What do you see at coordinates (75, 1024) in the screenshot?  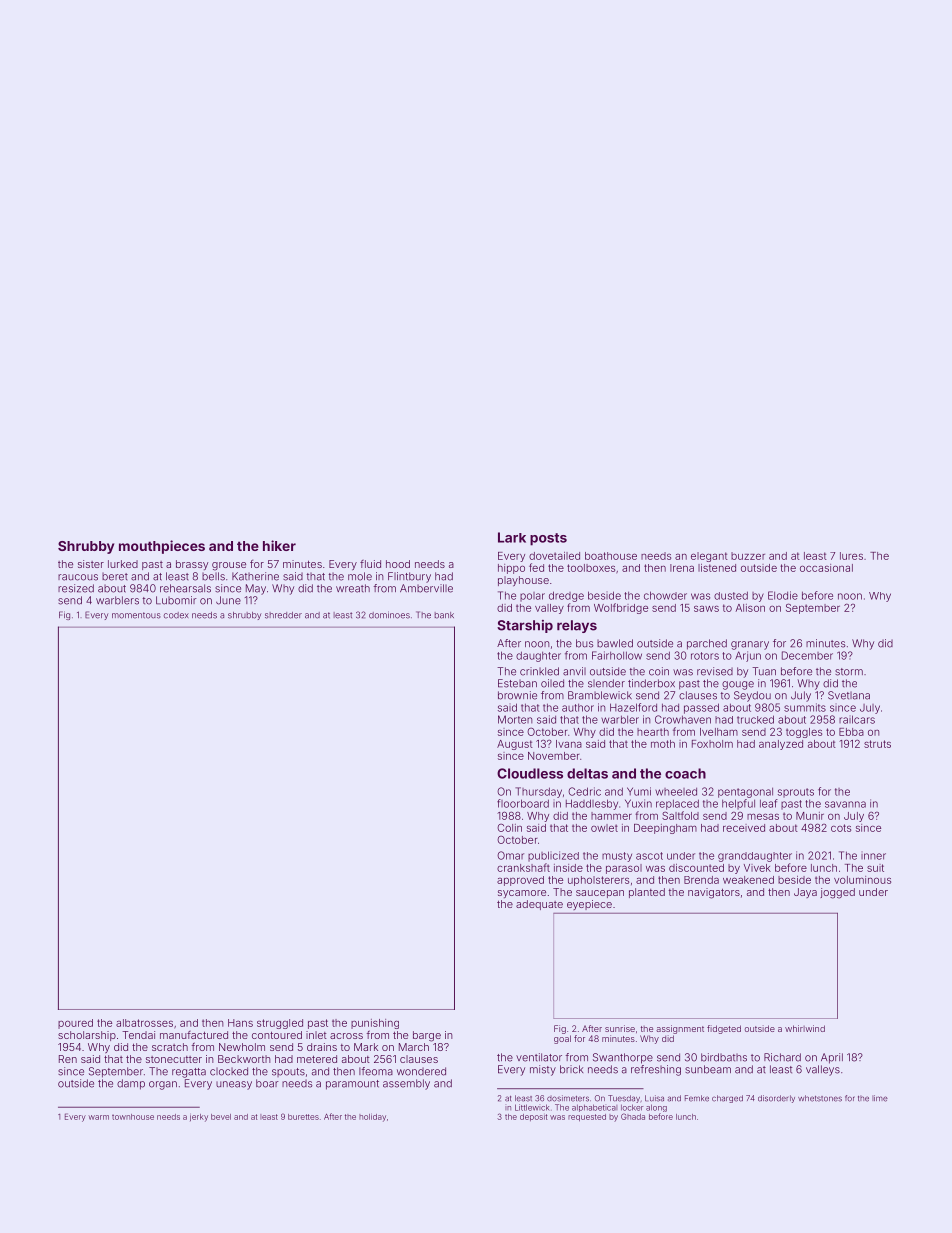 I see `poured` at bounding box center [75, 1024].
